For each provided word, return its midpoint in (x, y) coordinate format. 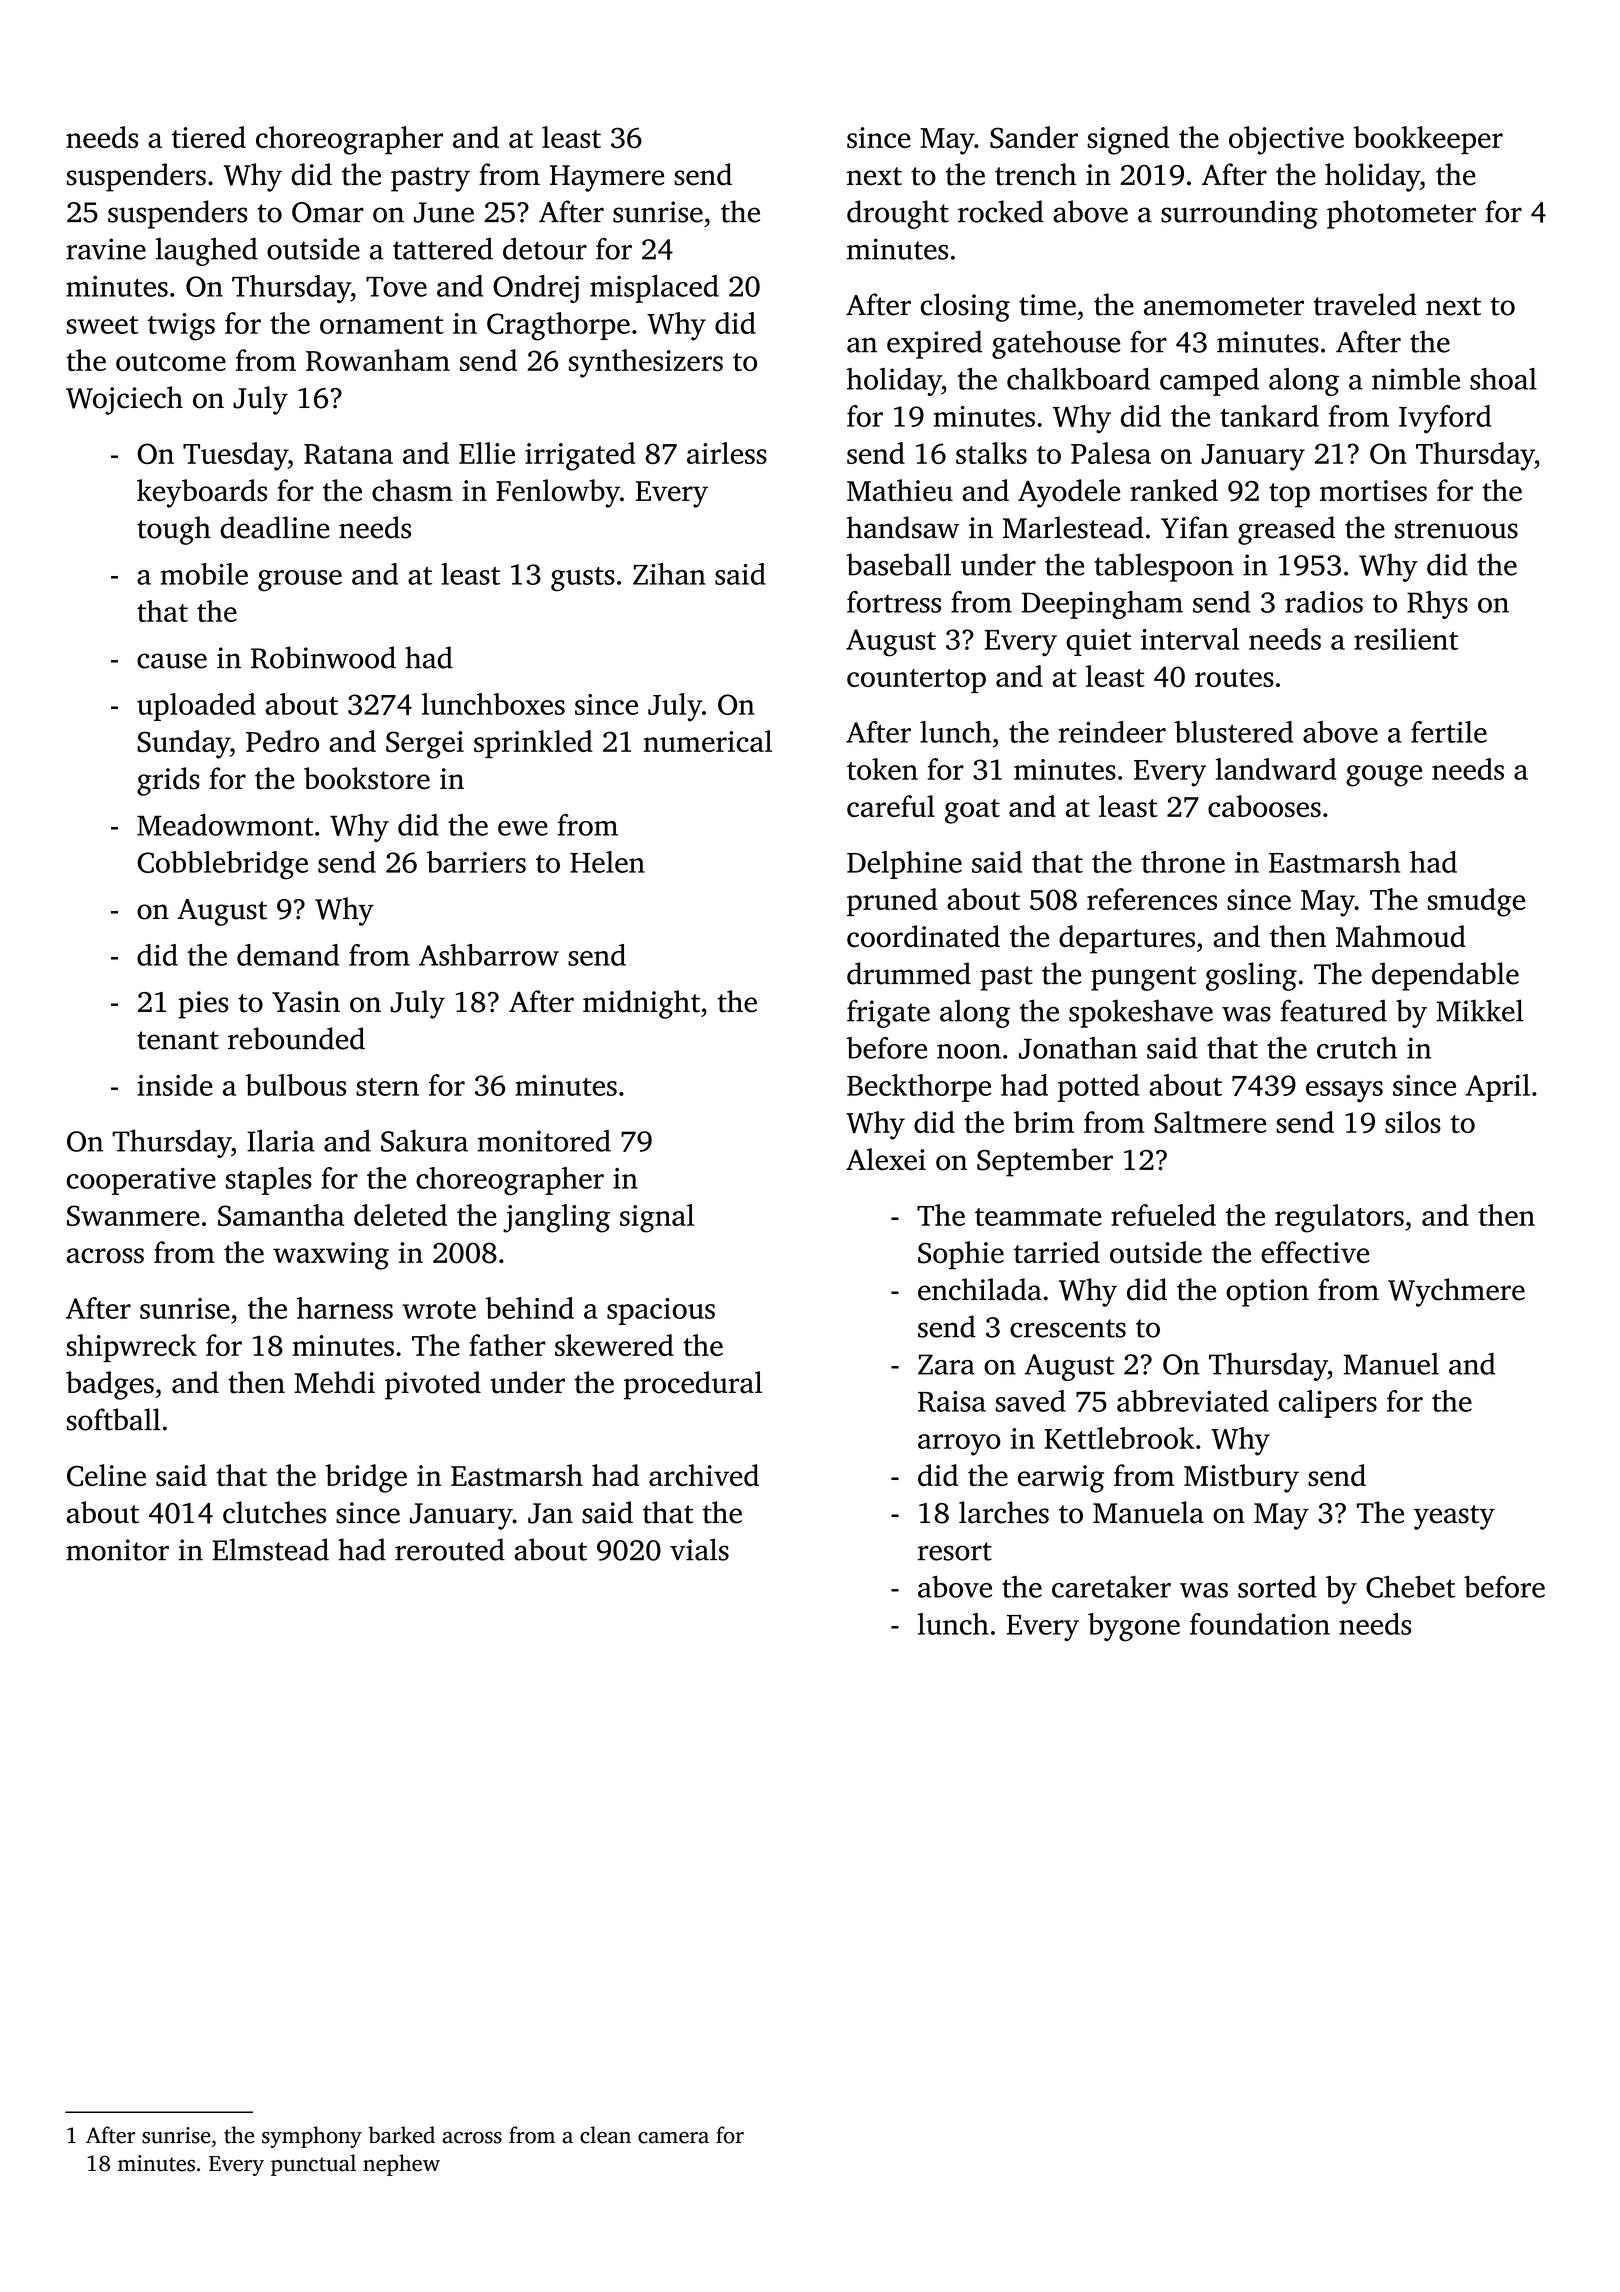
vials (699, 1549)
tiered (209, 137)
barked (401, 2135)
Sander (1034, 137)
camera (673, 2138)
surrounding (1239, 214)
